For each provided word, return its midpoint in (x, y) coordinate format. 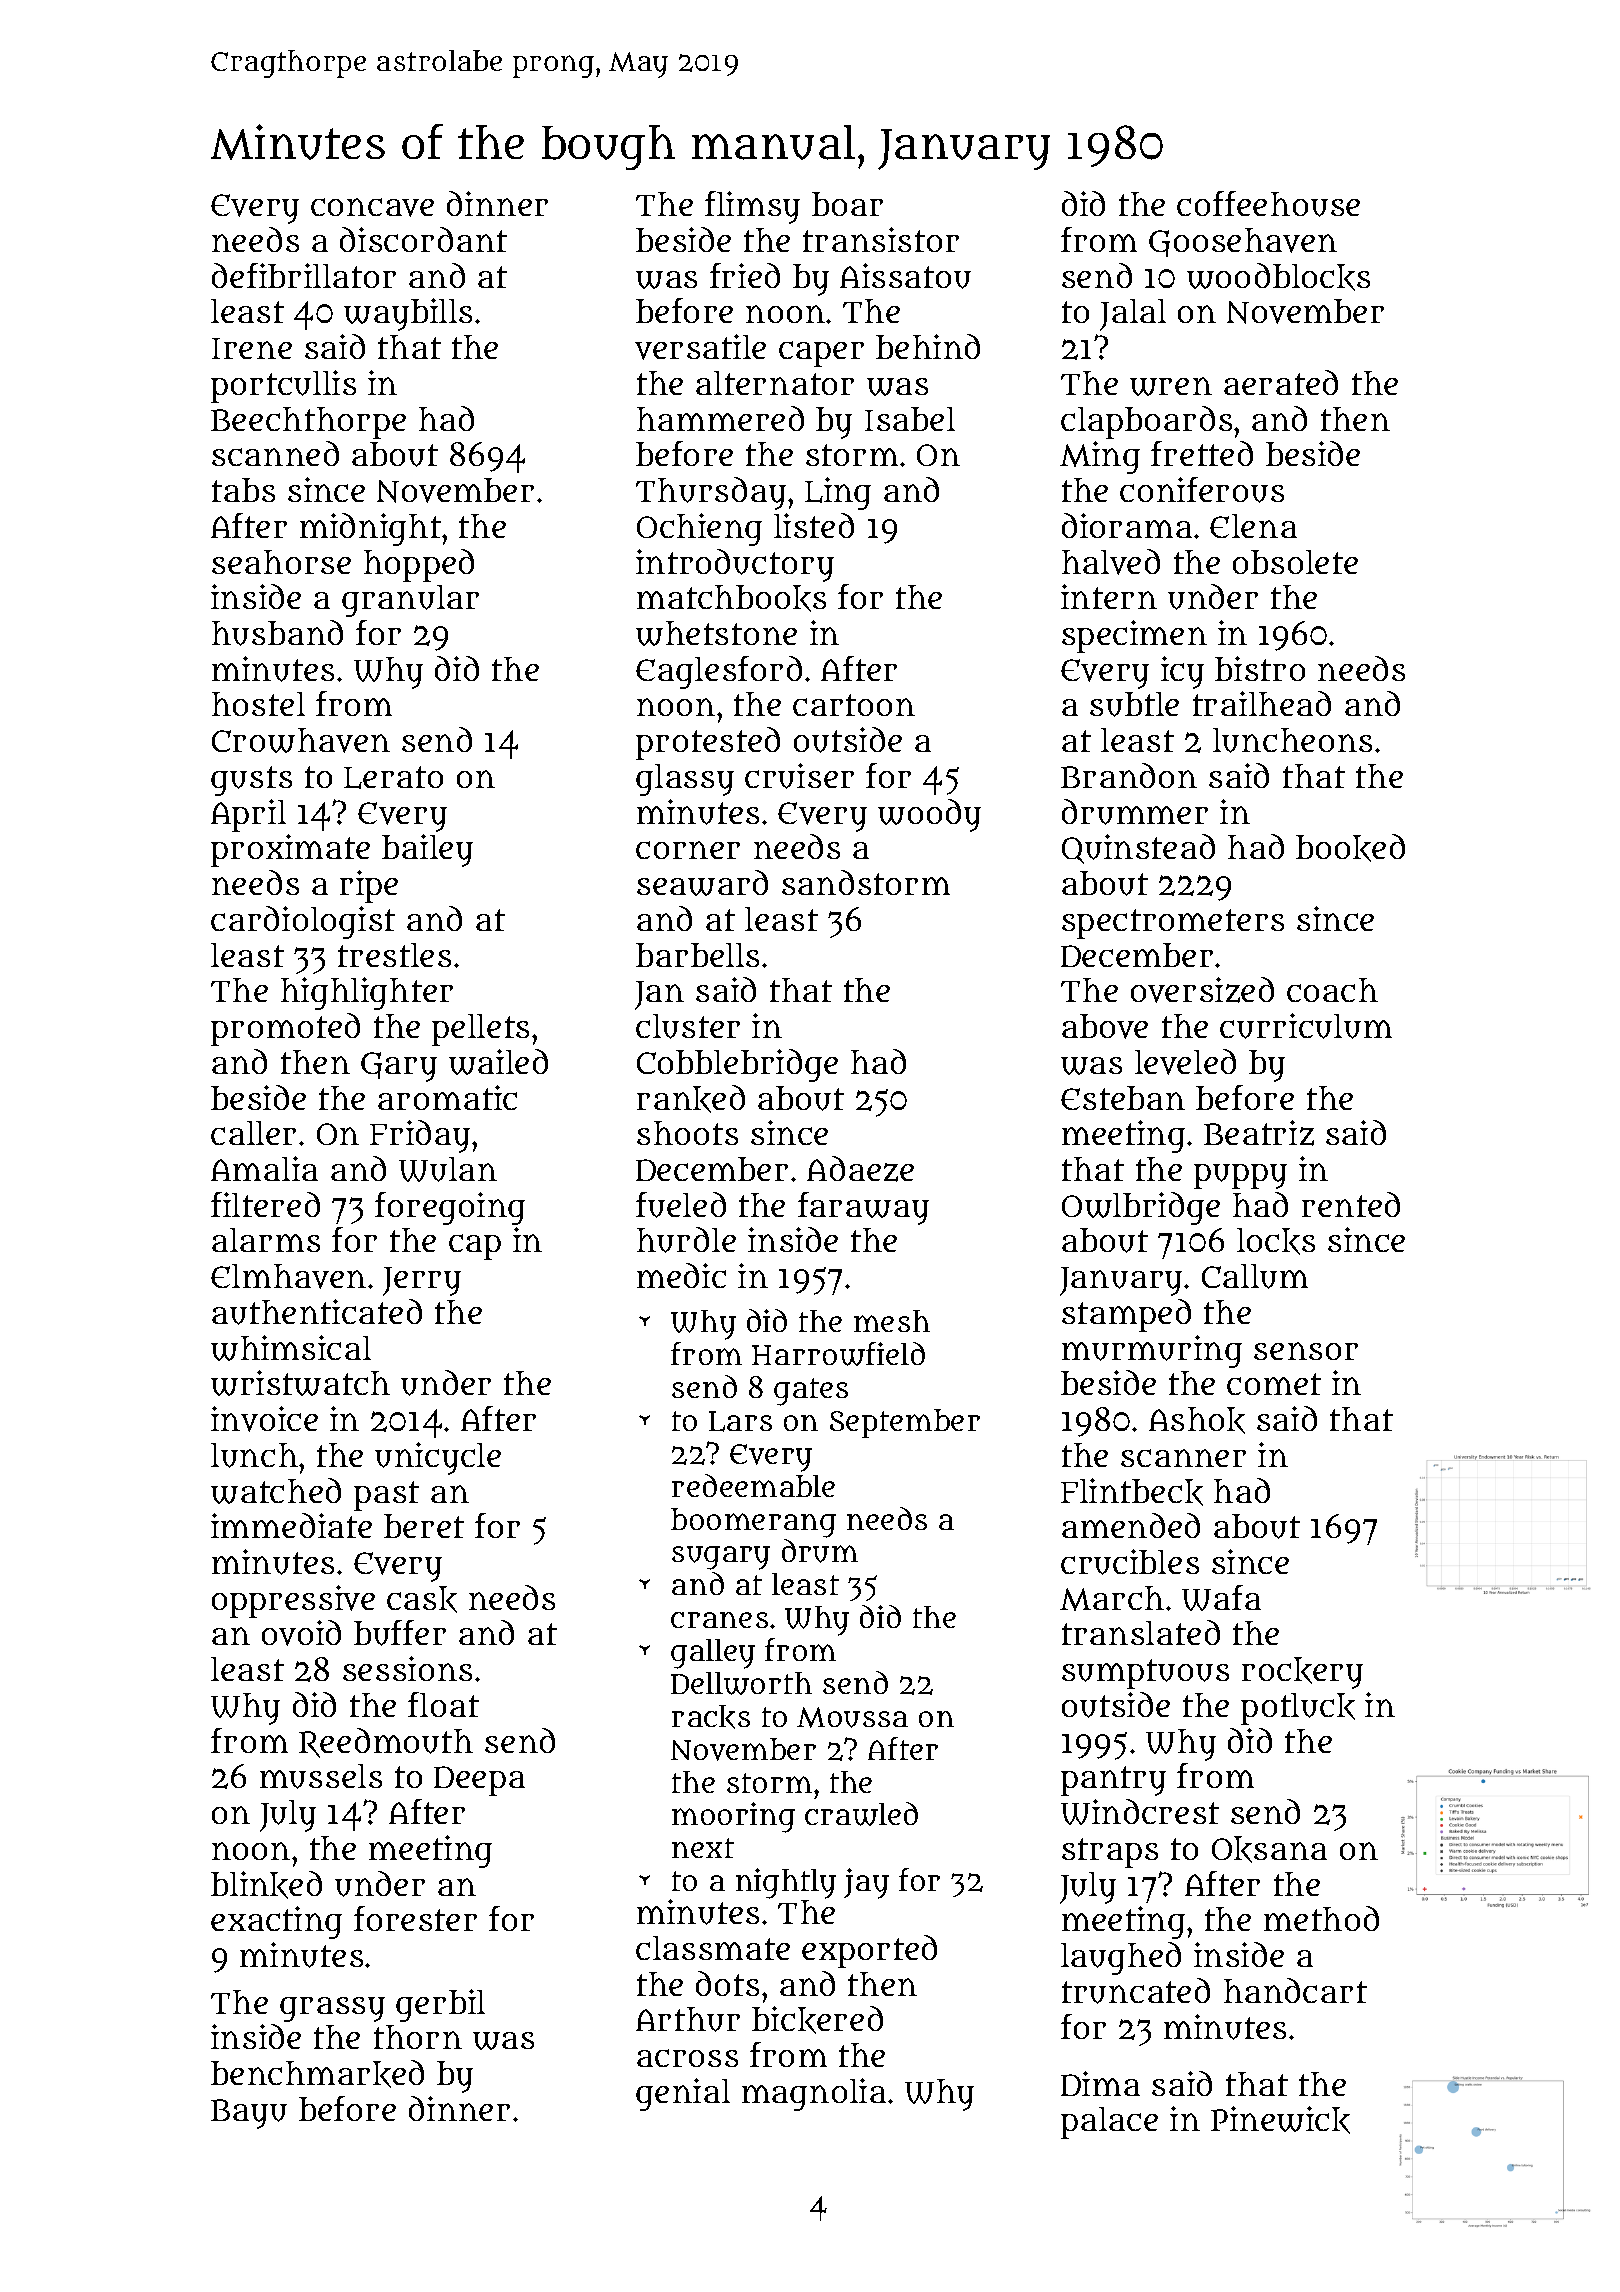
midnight (370, 529)
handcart (1295, 1990)
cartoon (854, 705)
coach (1332, 990)
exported (869, 1951)
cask (422, 1599)
